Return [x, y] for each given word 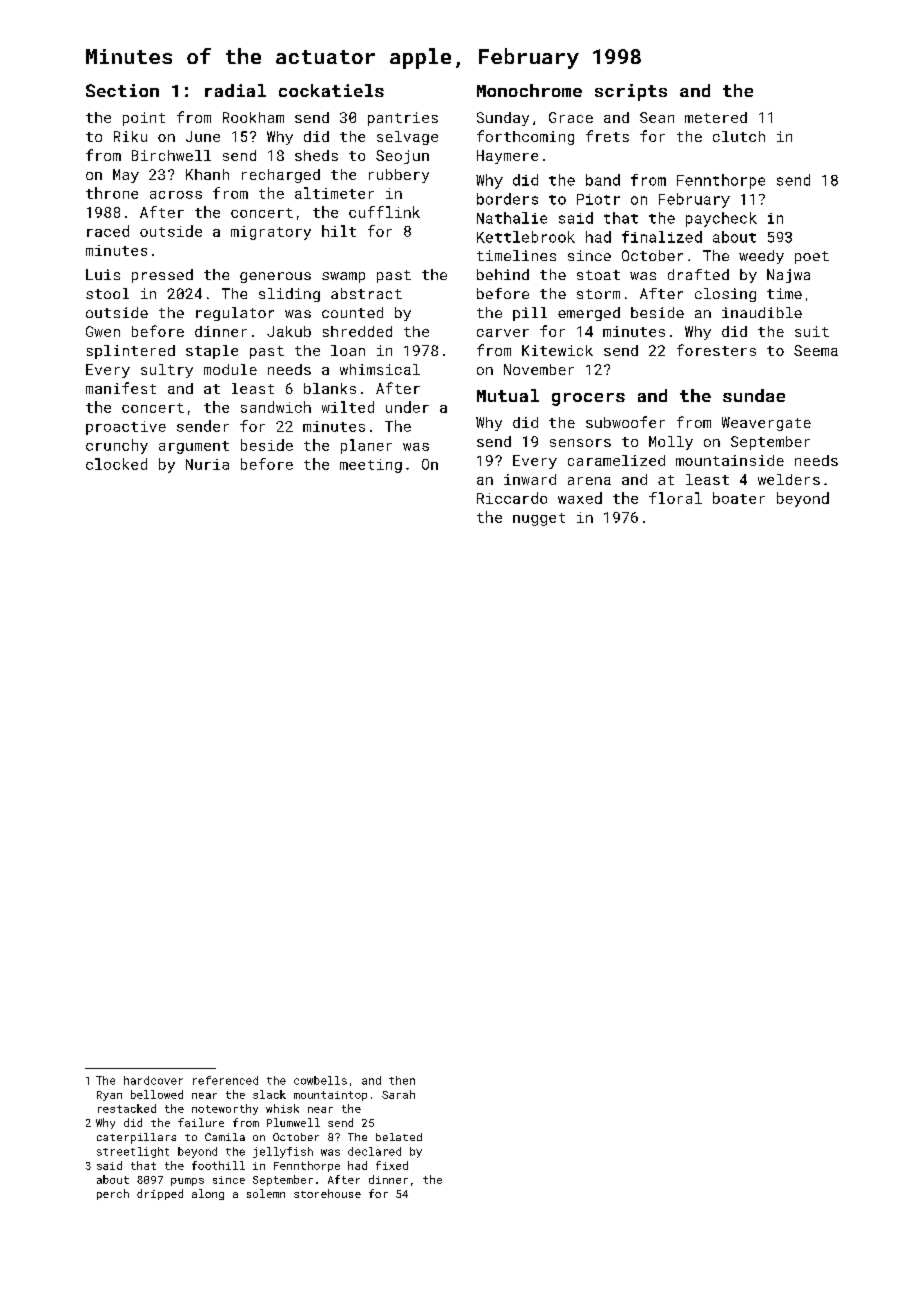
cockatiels [331, 90]
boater [739, 498]
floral [675, 498]
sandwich [276, 407]
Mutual [508, 395]
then [402, 1080]
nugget [539, 519]
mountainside [730, 460]
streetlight [133, 1152]
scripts [631, 92]
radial [235, 90]
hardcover [153, 1080]
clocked [116, 464]
